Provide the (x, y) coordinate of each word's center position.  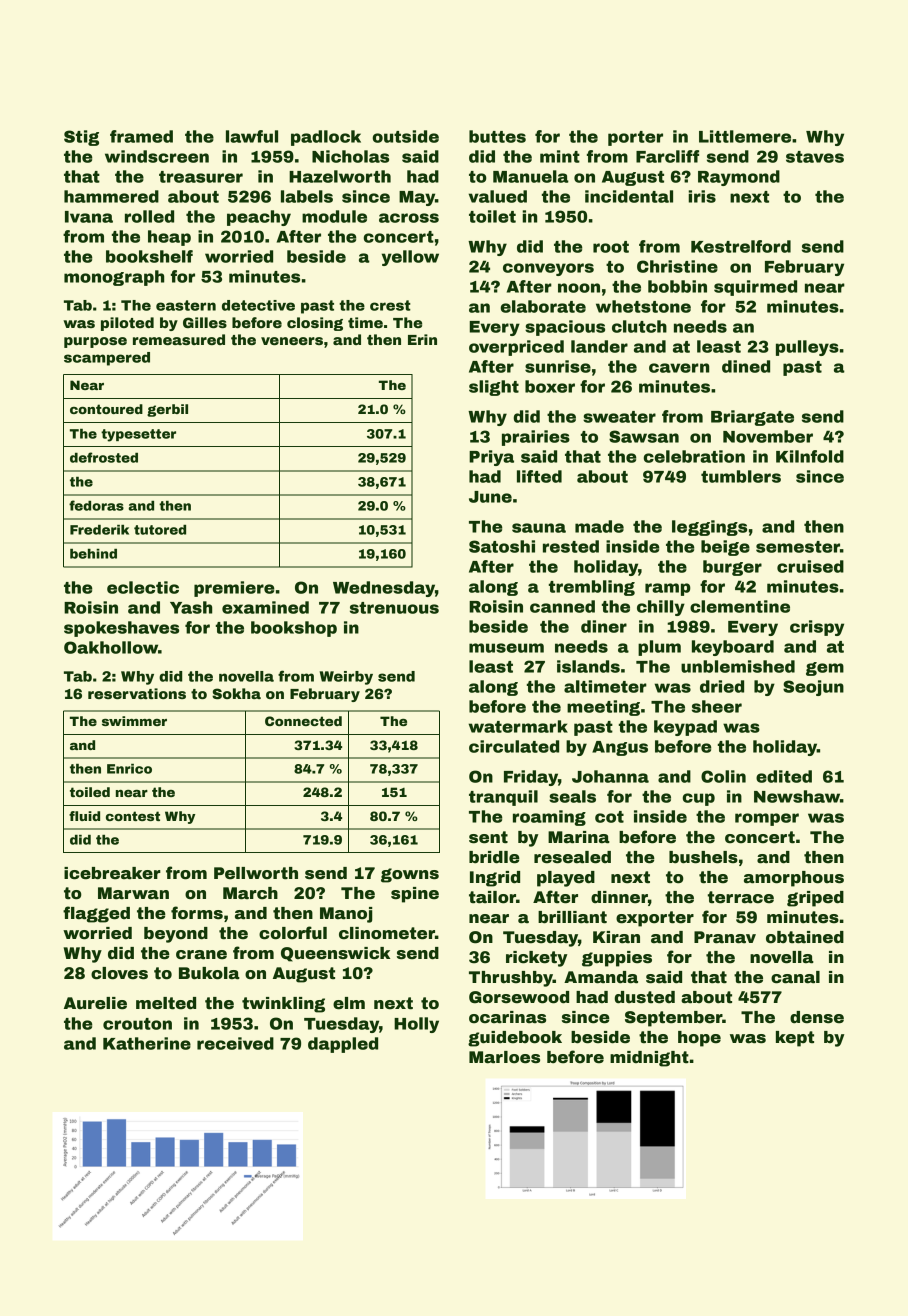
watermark (518, 726)
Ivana (89, 217)
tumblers (741, 476)
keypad (685, 728)
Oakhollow (111, 647)
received (235, 1043)
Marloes (504, 1057)
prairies (536, 438)
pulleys (807, 348)
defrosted (104, 457)
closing (315, 324)
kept (795, 1039)
